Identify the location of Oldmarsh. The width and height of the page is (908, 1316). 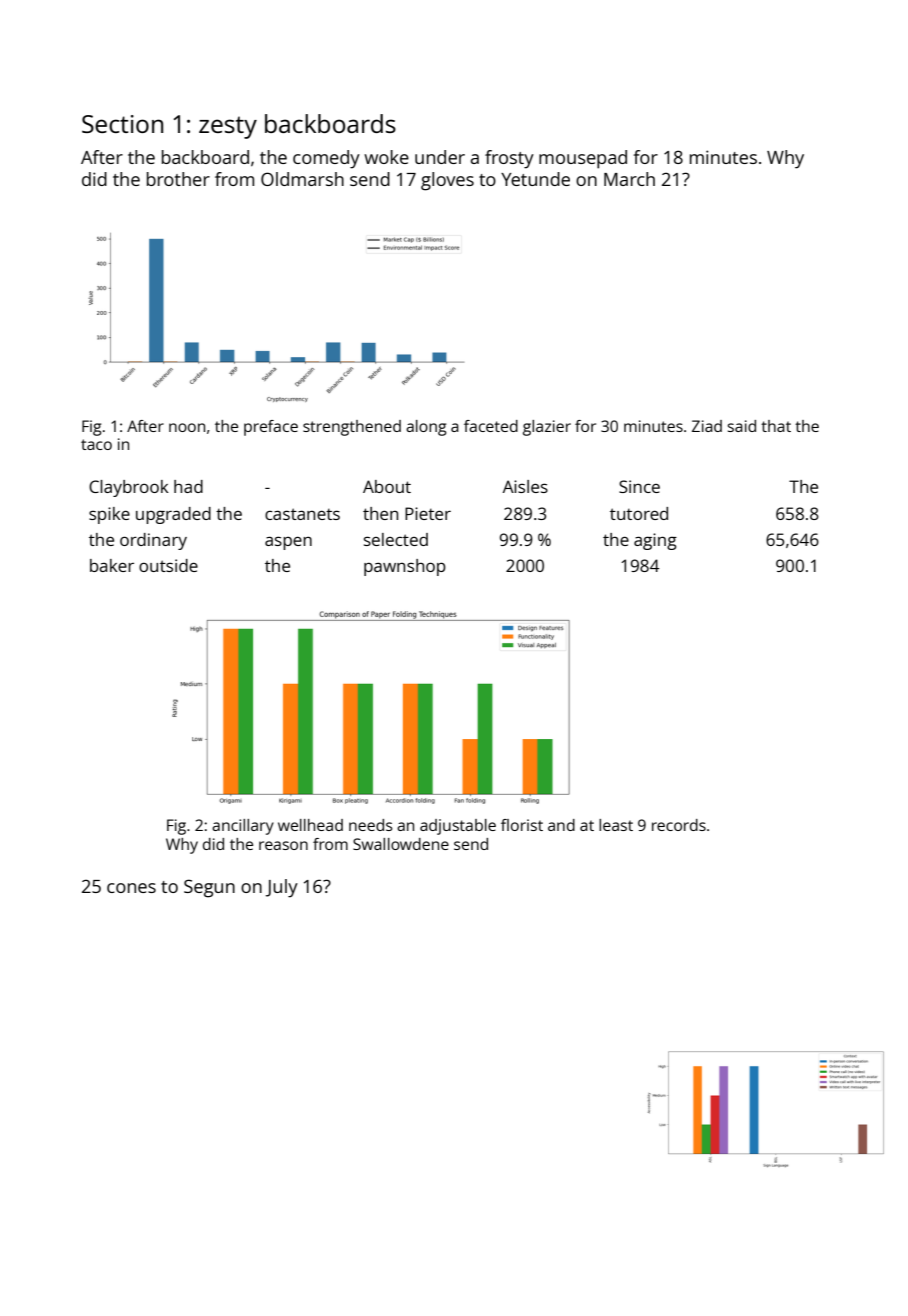
(302, 179).
